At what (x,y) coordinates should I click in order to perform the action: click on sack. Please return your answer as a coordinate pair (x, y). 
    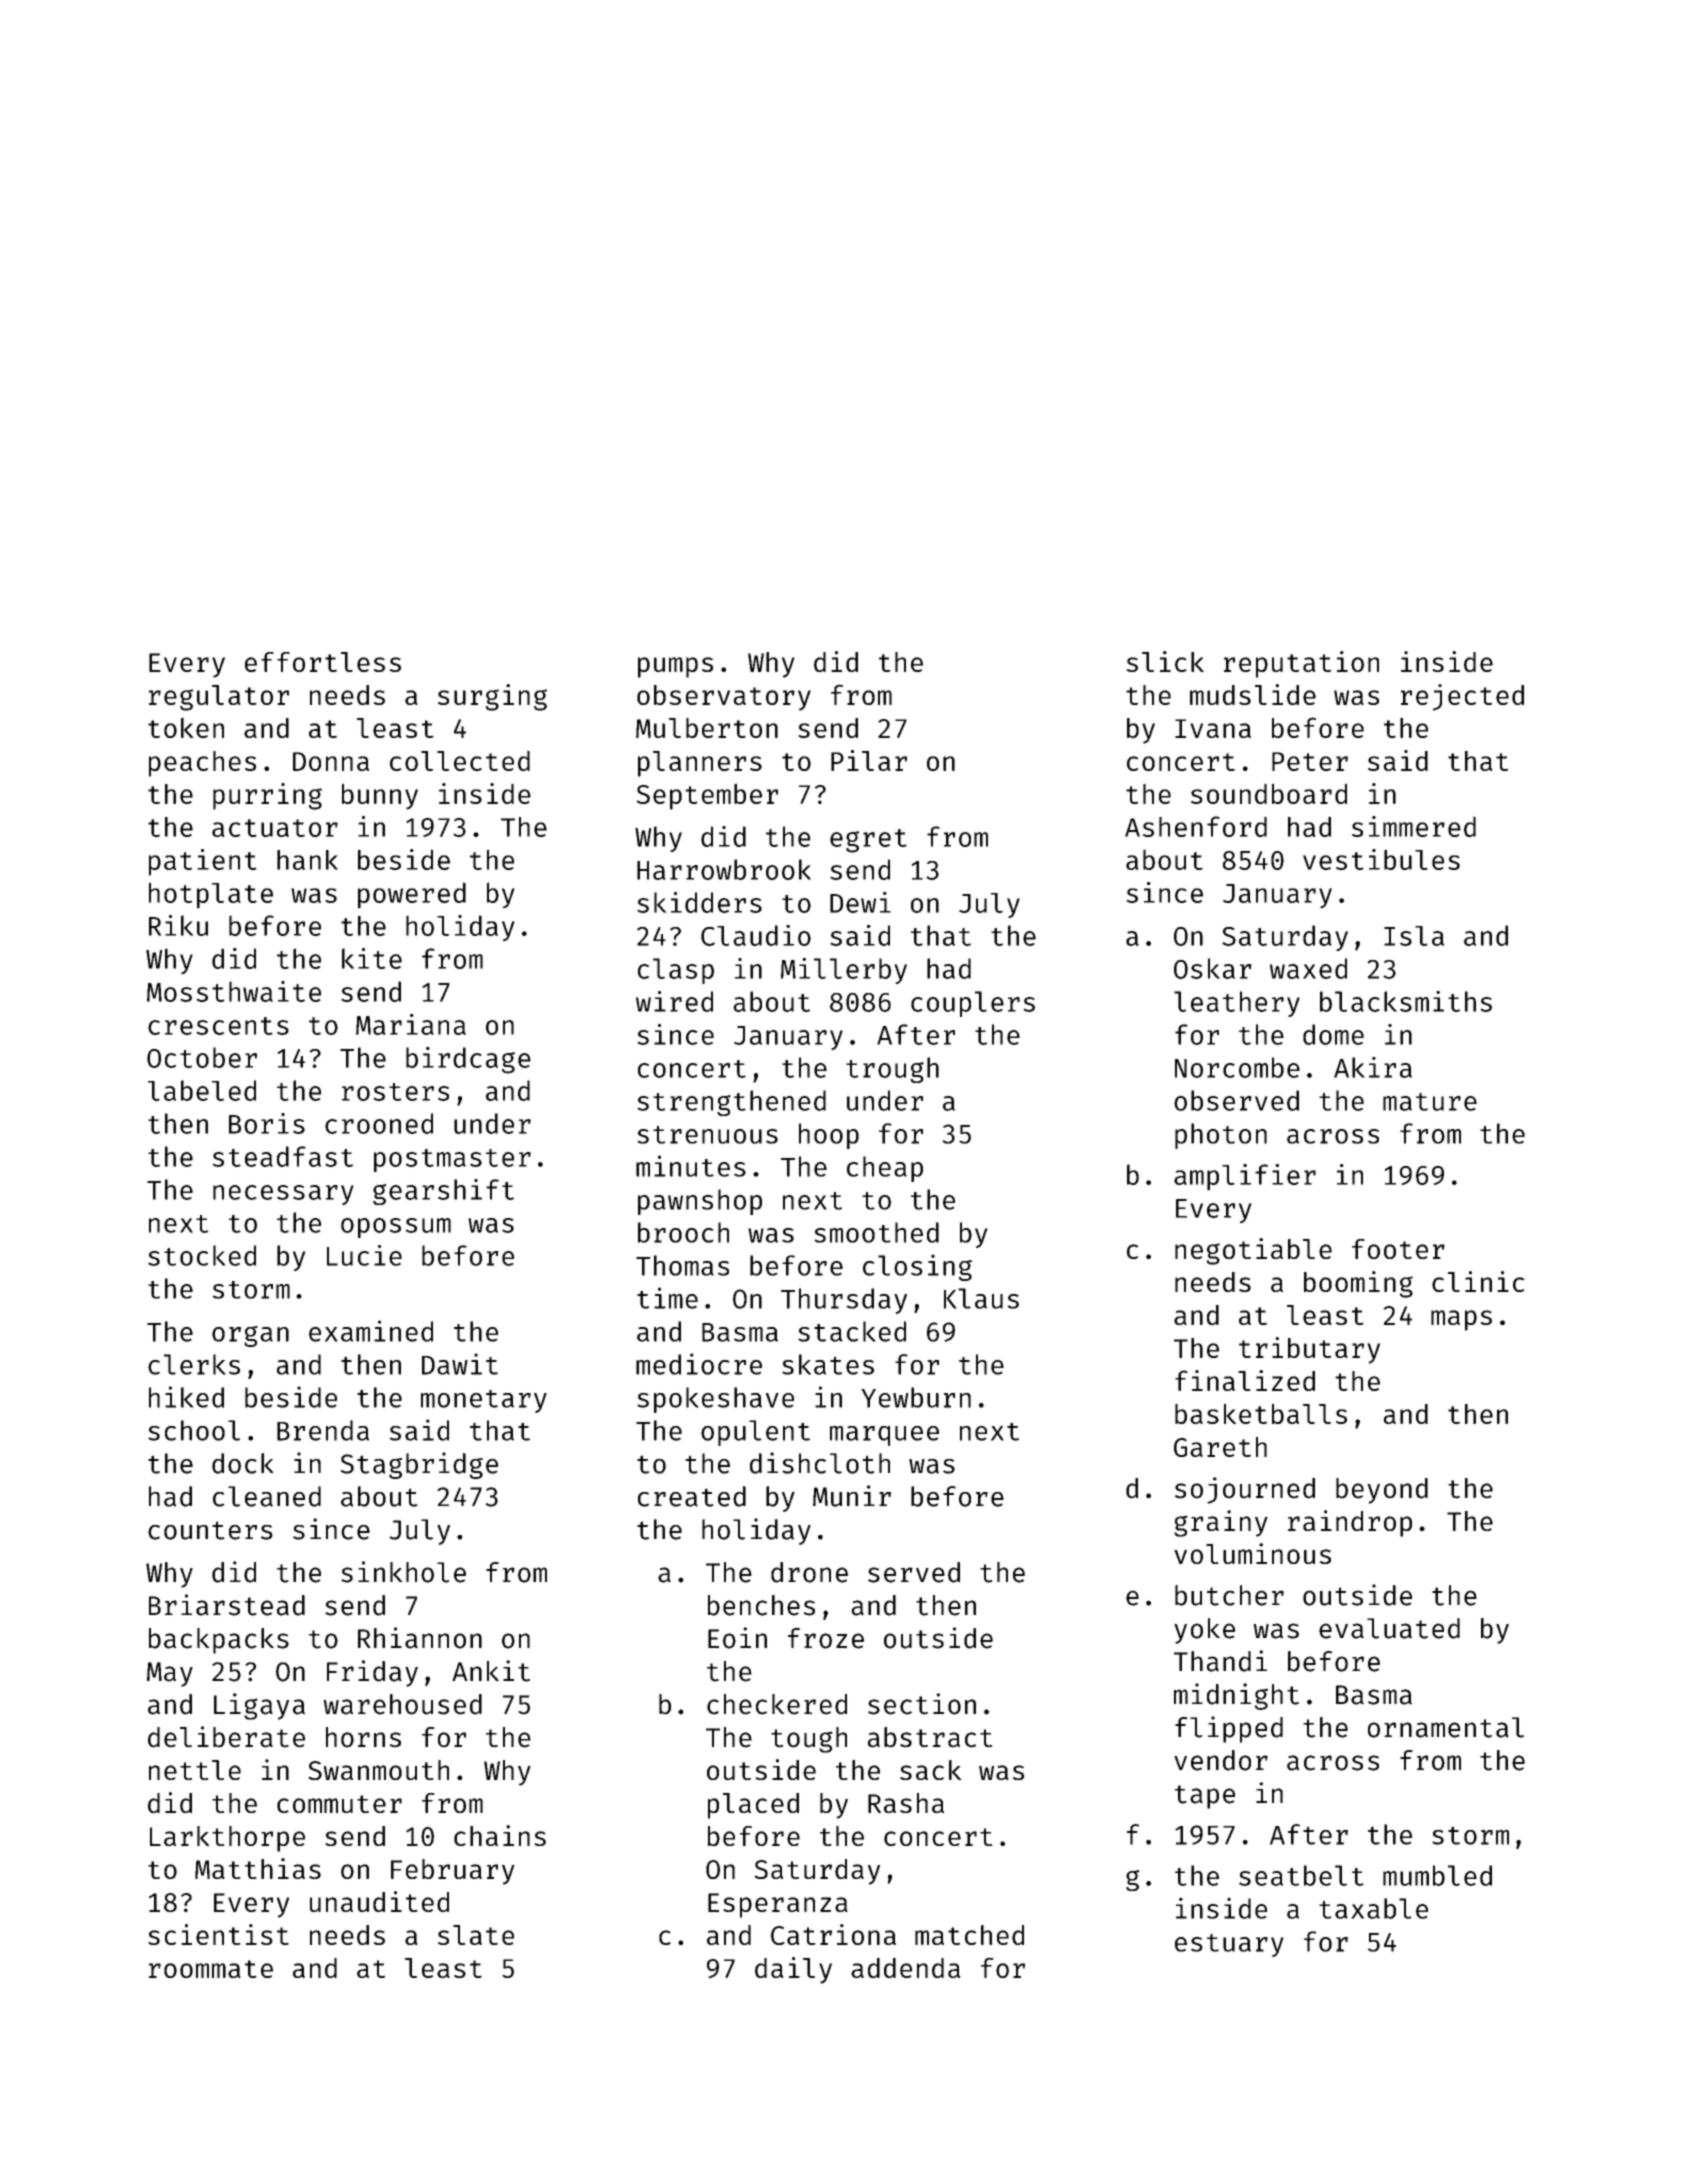
    Looking at the image, I should click on (931, 1770).
